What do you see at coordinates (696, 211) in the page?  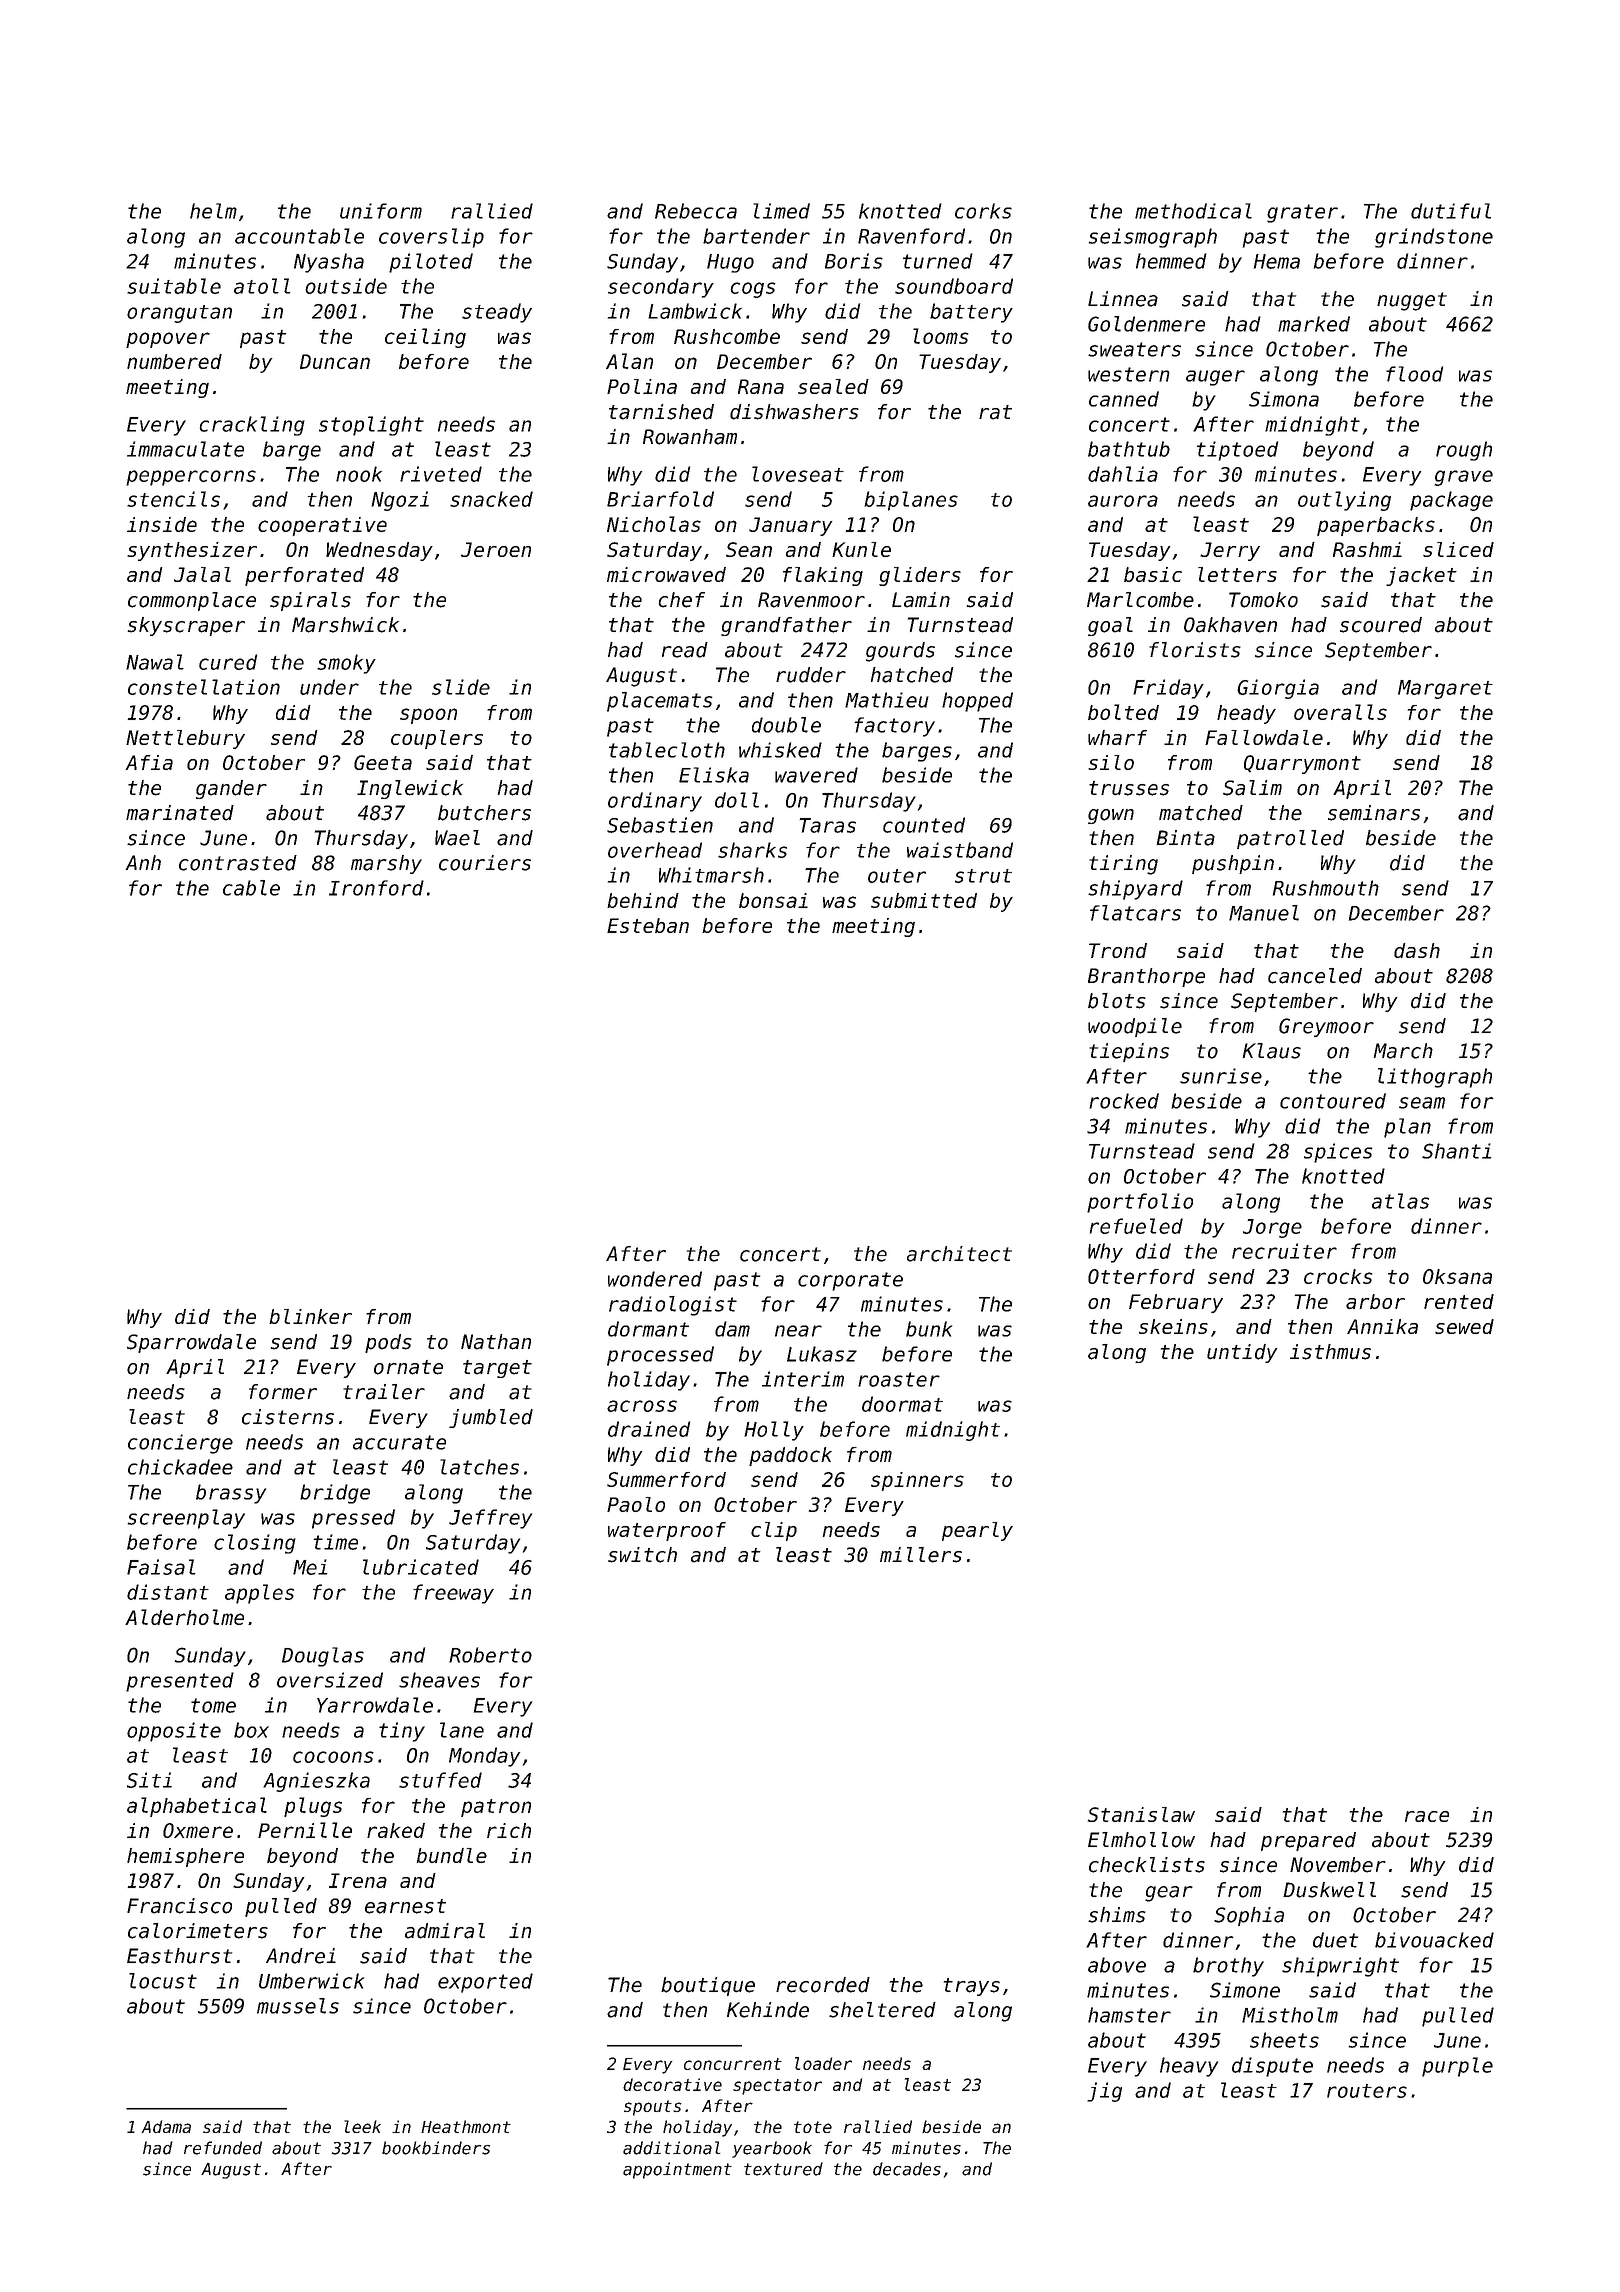 I see `Rebecca` at bounding box center [696, 211].
